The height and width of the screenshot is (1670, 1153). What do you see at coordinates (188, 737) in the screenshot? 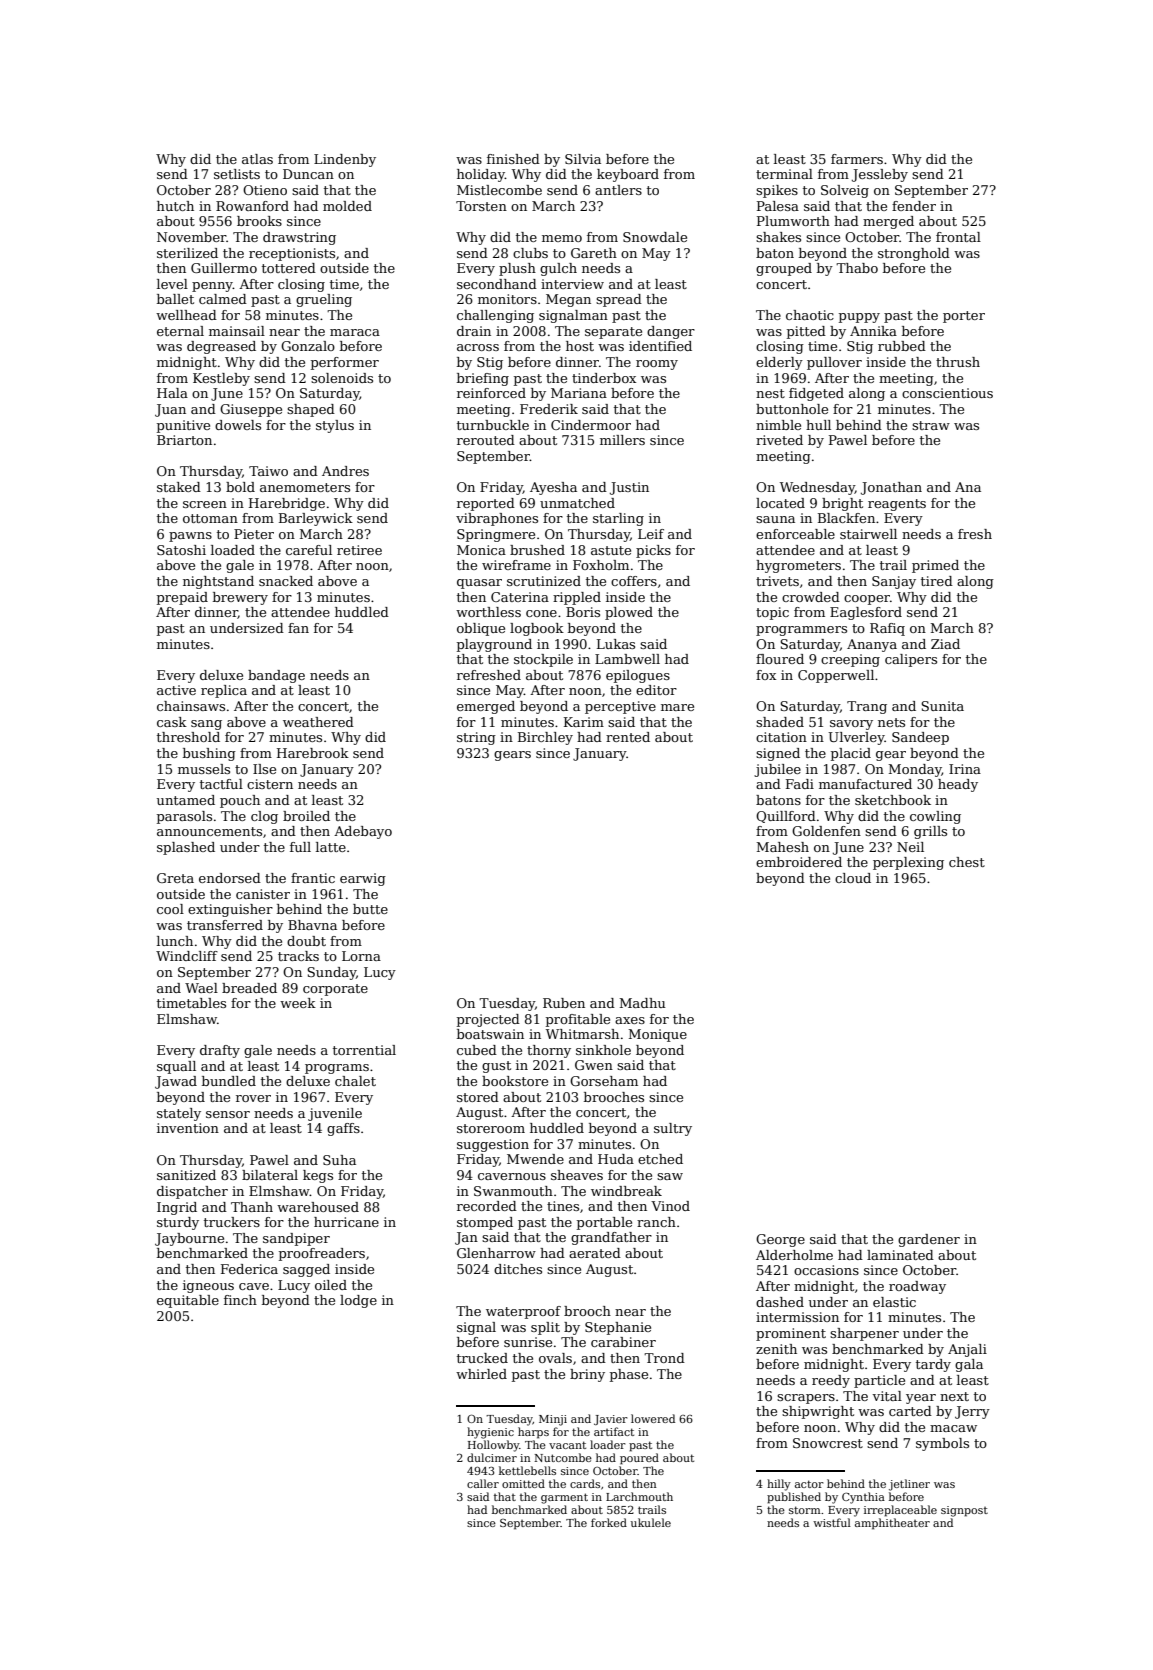
I see `threshold` at bounding box center [188, 737].
